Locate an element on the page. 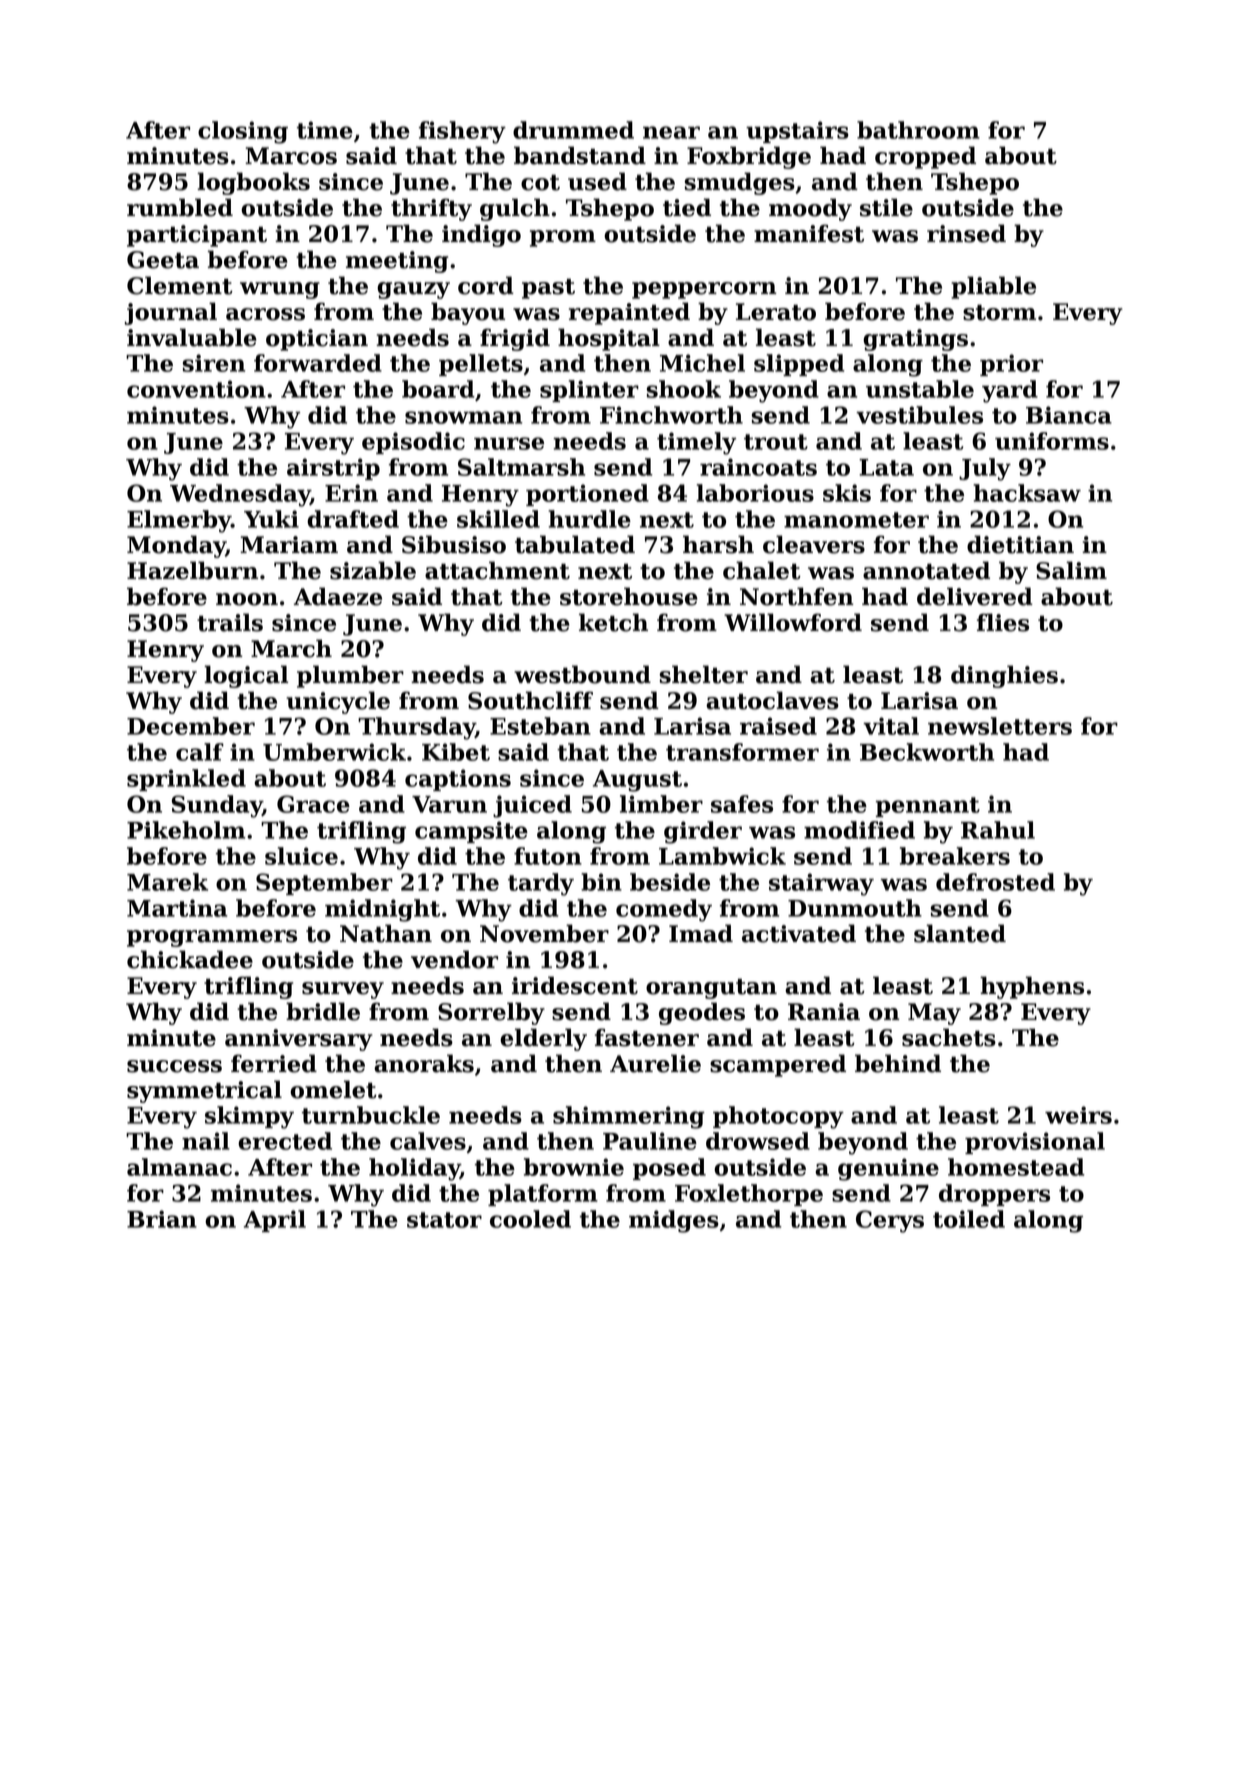 The image size is (1249, 1766). portioned is located at coordinates (587, 495).
